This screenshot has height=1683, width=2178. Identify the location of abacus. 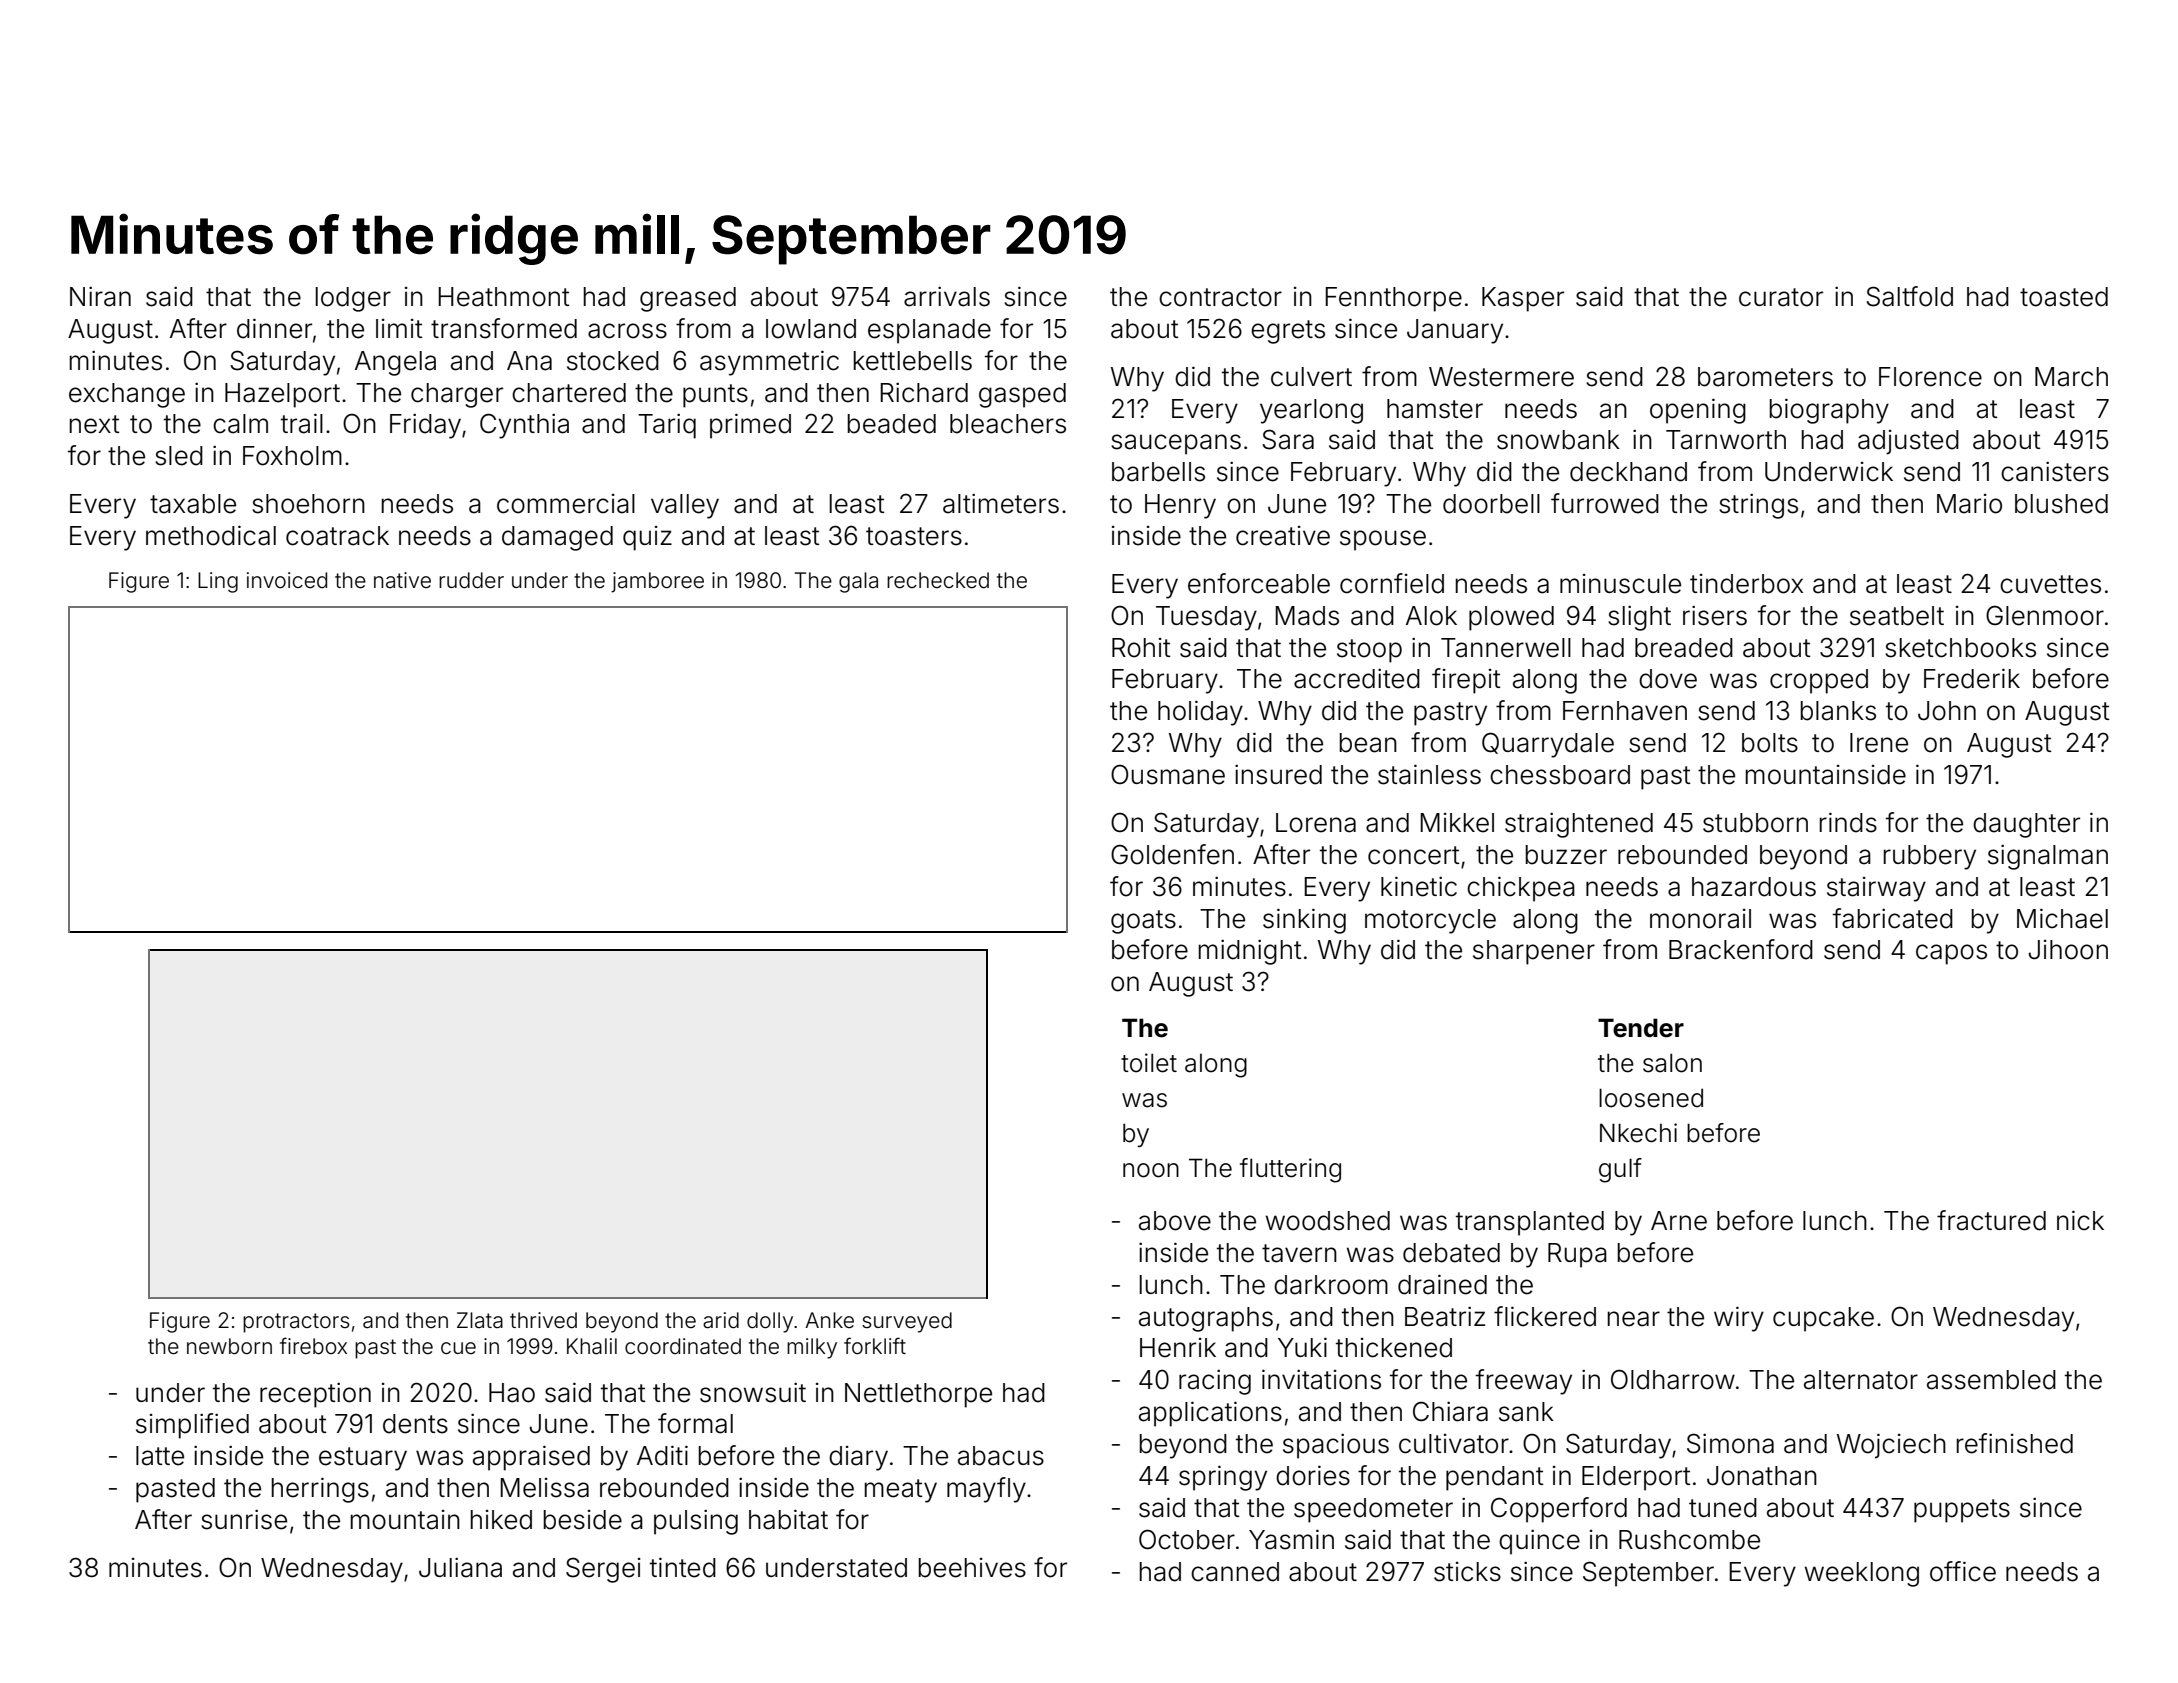
(1001, 1456).
